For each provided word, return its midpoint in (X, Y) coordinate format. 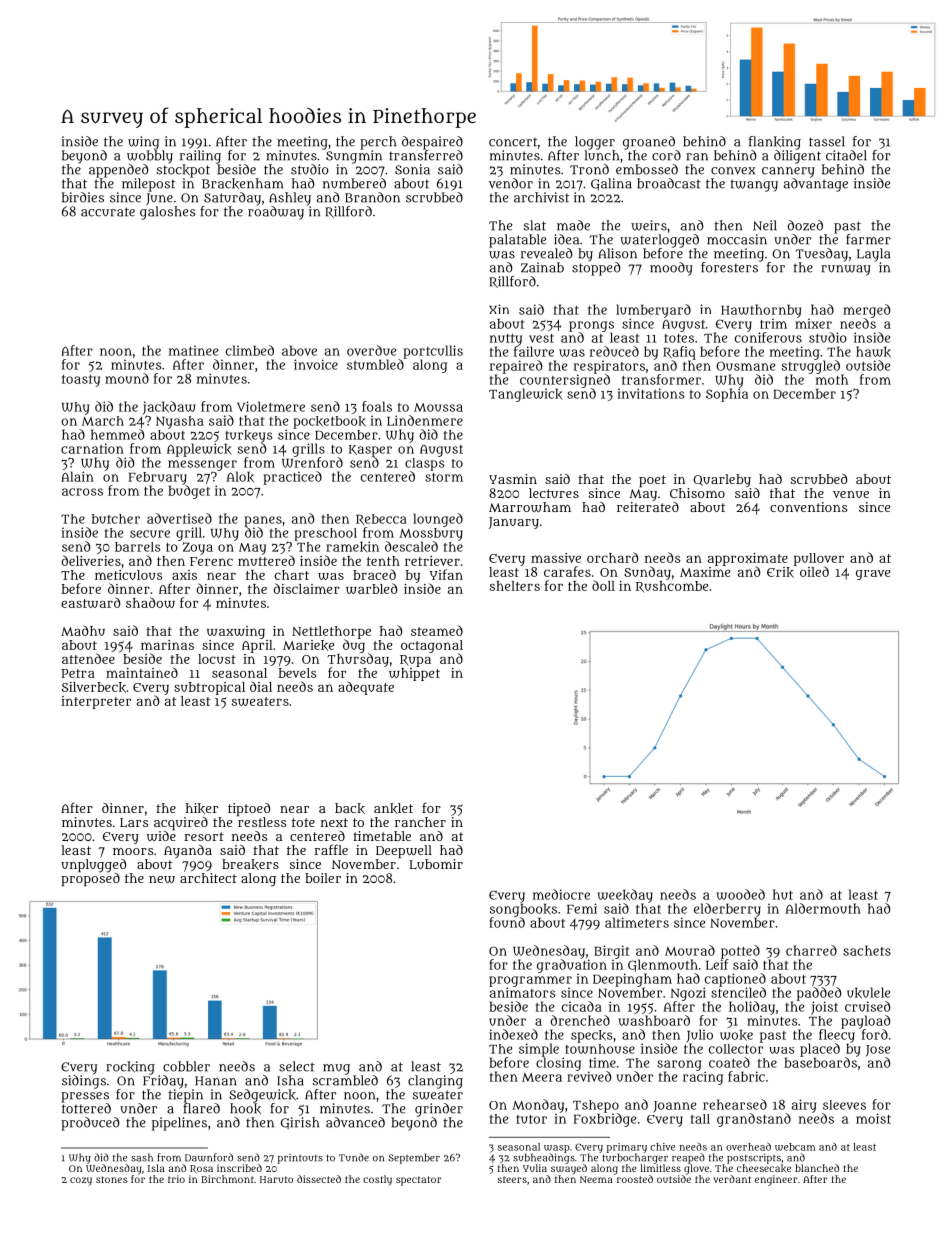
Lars (134, 823)
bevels (297, 673)
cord (666, 155)
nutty (506, 340)
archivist (541, 197)
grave (873, 575)
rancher (420, 822)
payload (866, 1022)
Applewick (199, 450)
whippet (414, 674)
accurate (108, 212)
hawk (873, 352)
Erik (780, 572)
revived (589, 1076)
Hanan (216, 1081)
